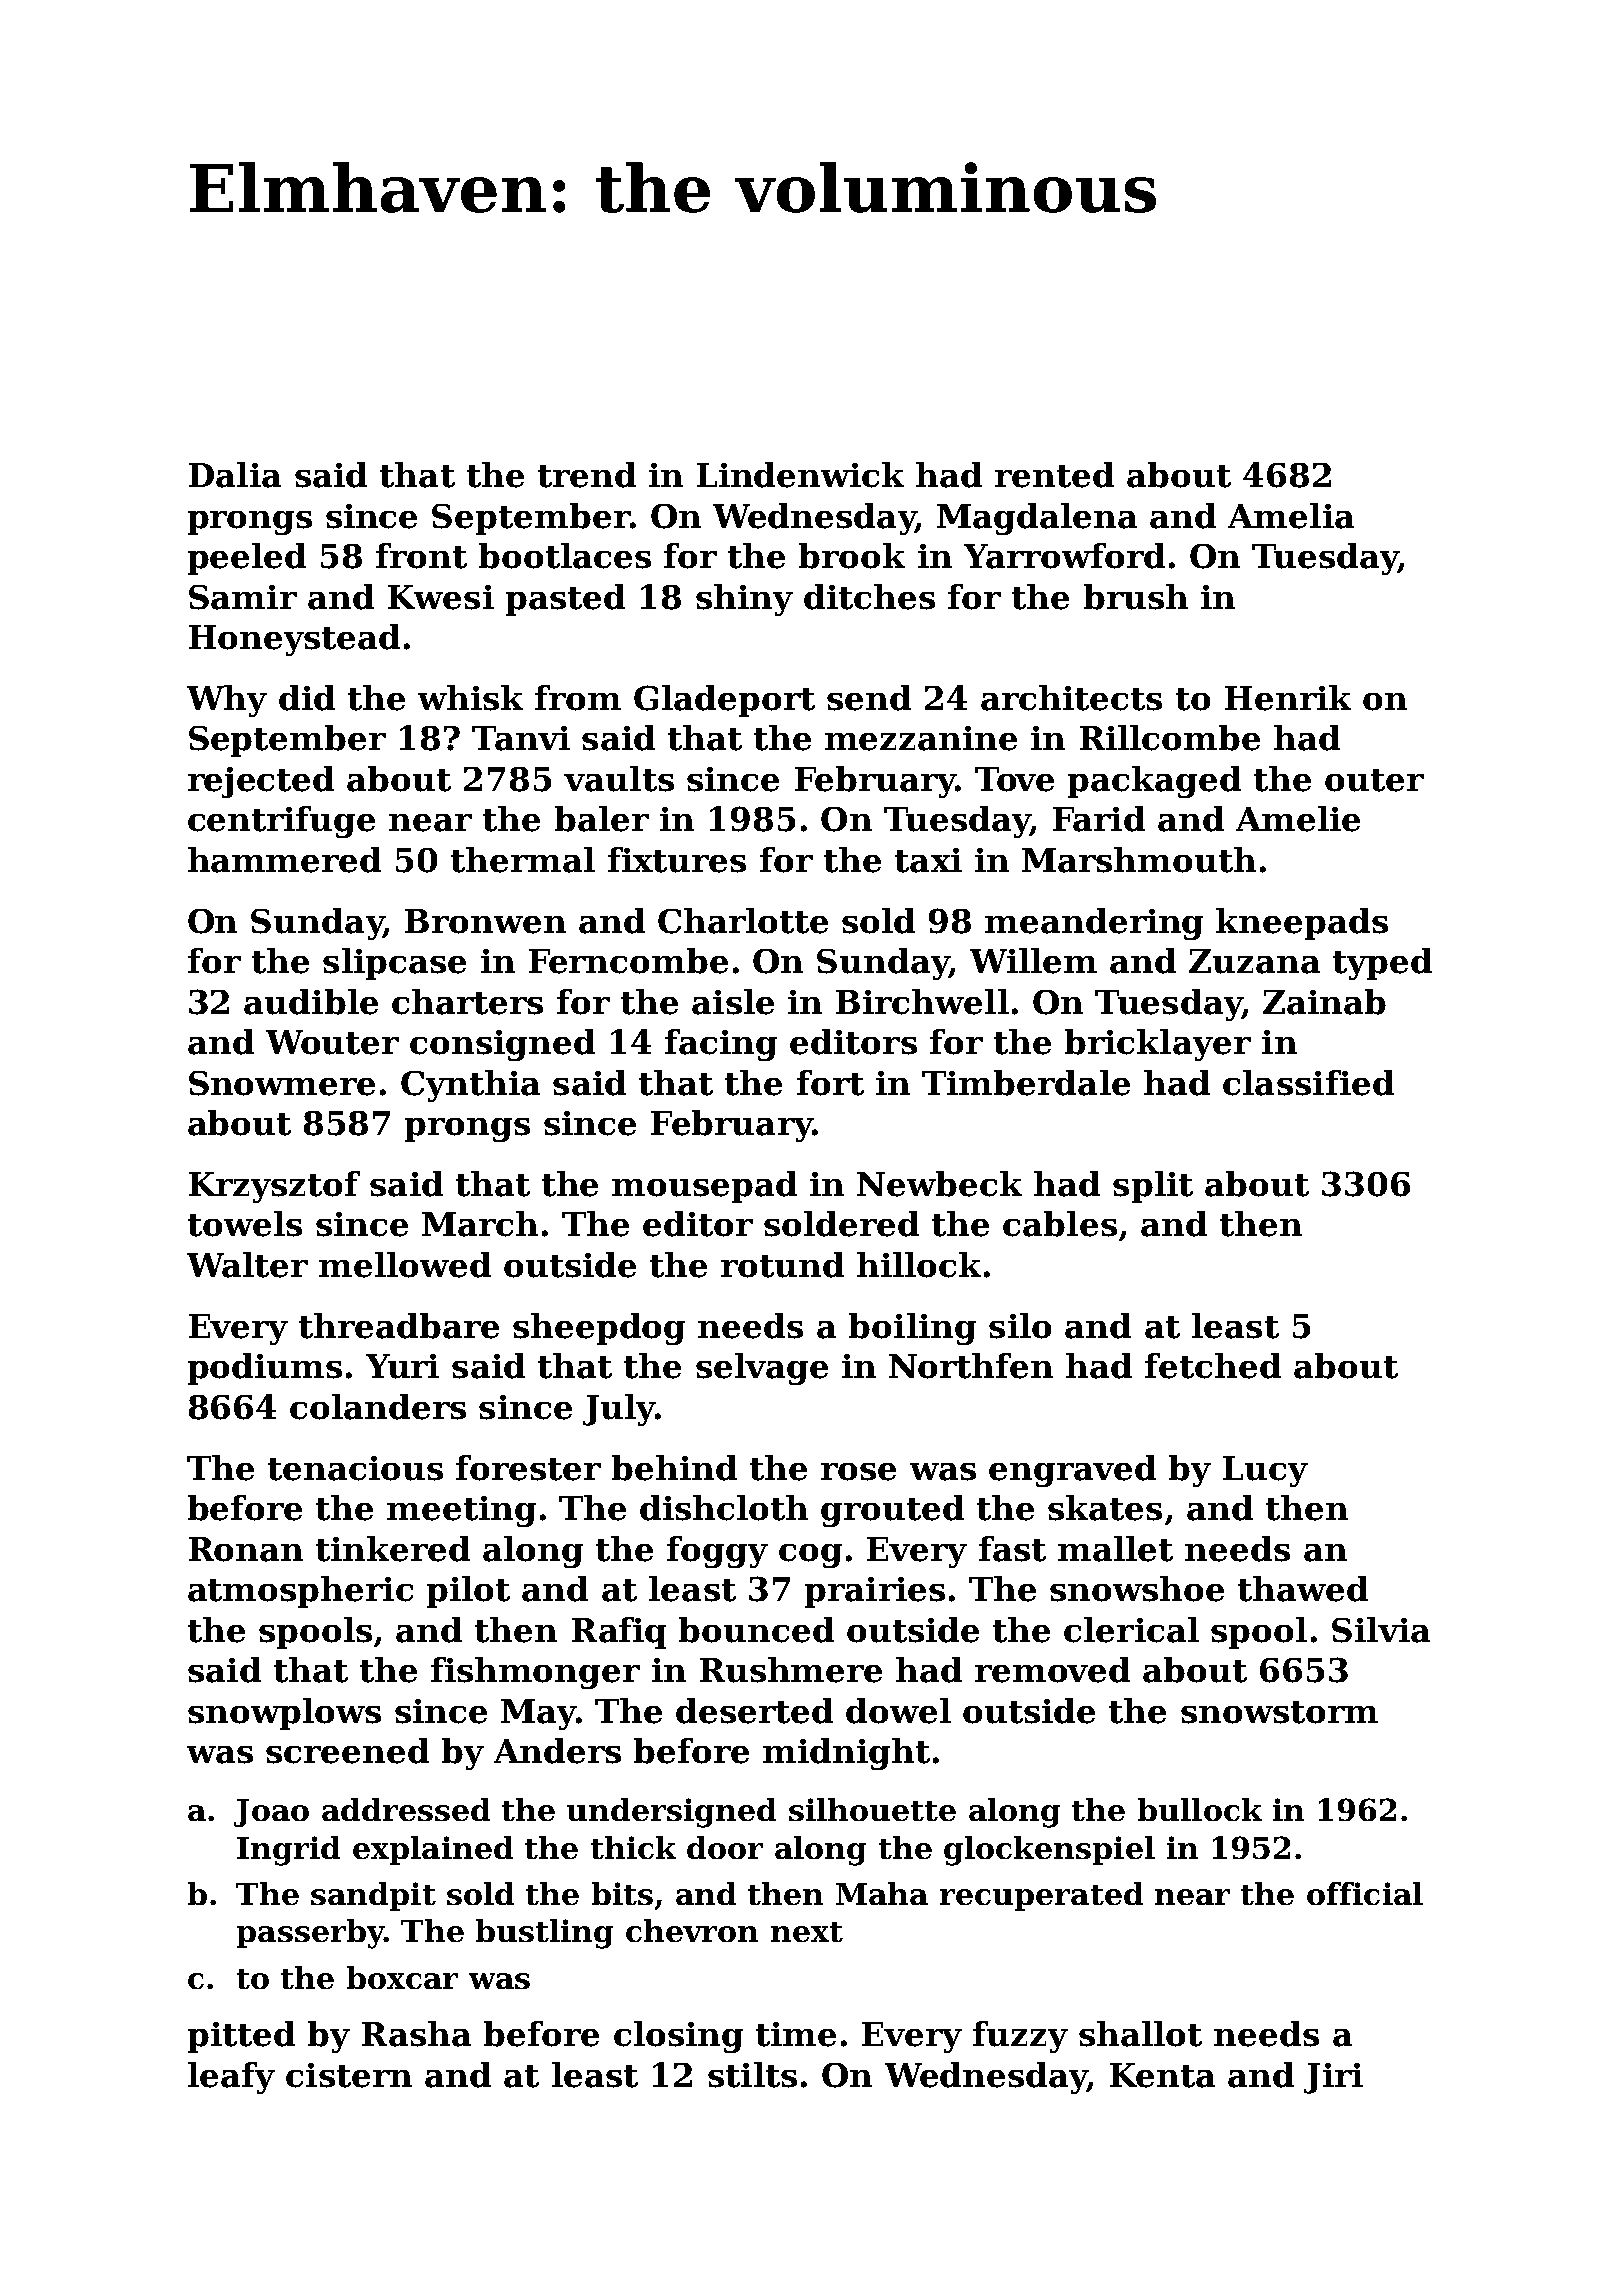  I want to click on clerical, so click(1131, 1630).
